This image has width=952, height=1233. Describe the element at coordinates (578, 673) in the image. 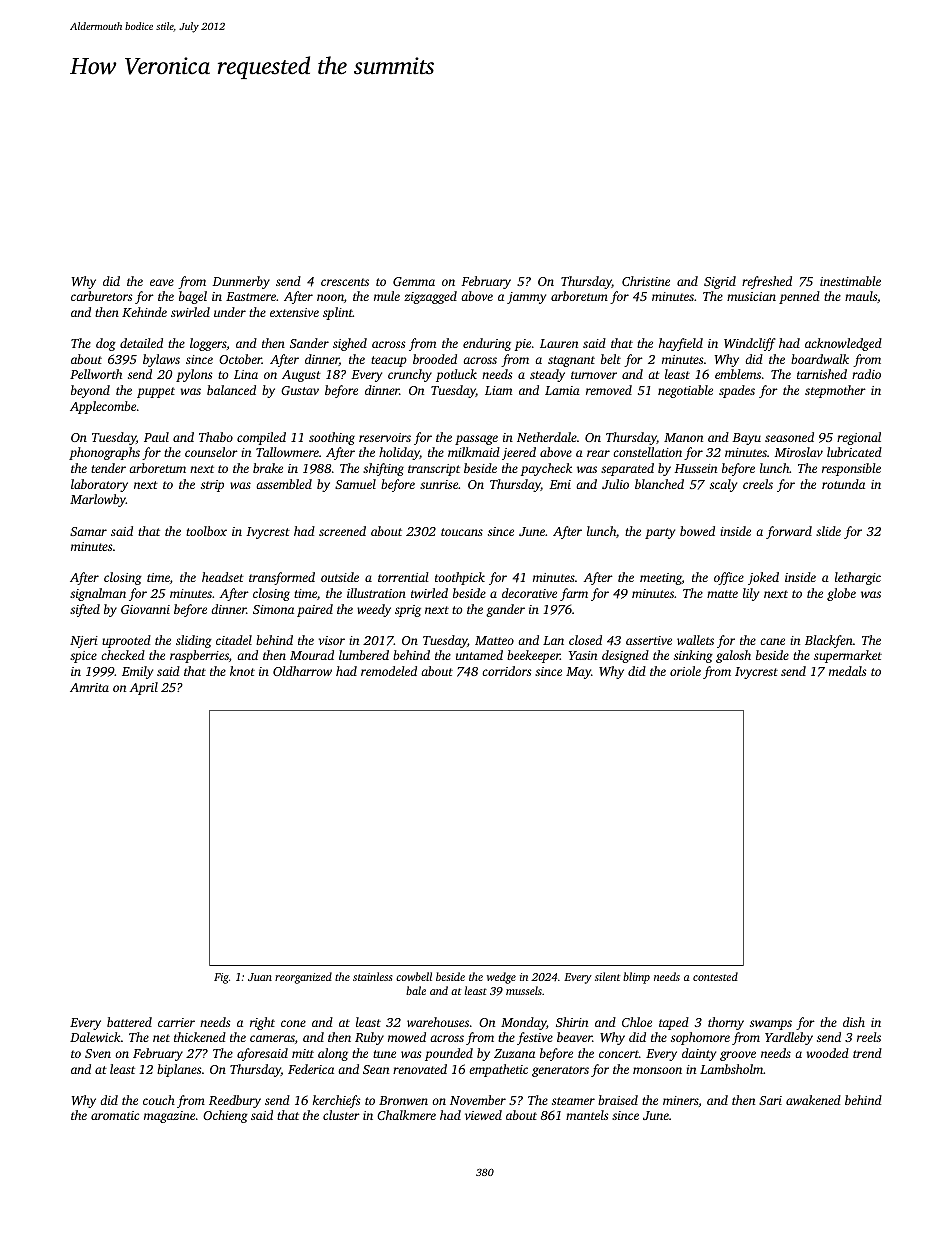

I see `May` at that location.
